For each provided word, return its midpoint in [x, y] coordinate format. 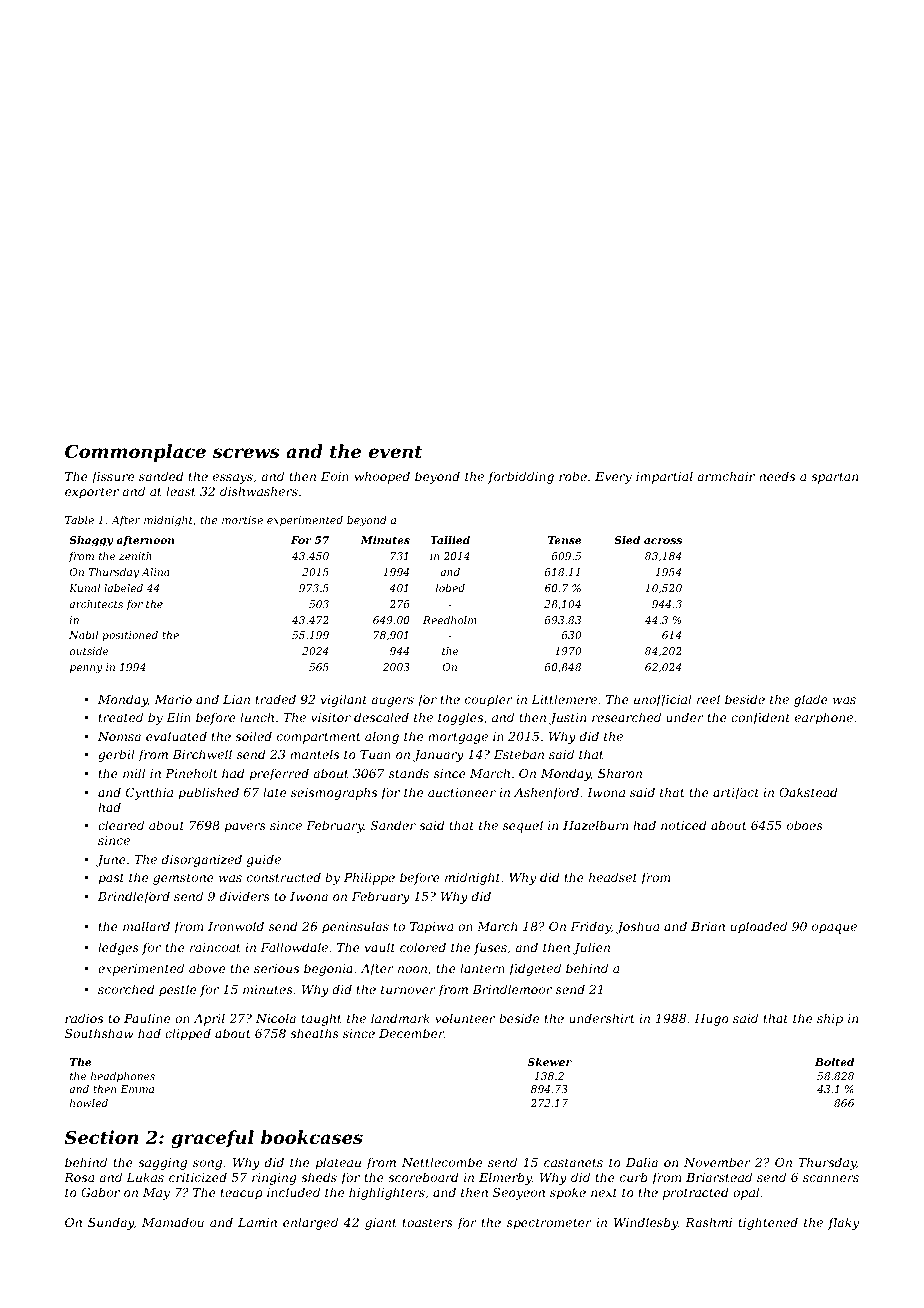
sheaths [314, 1033]
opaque [834, 929]
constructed [284, 877]
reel [708, 699]
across [663, 541]
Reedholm [450, 620]
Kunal [84, 588]
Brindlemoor [512, 989]
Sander [393, 825]
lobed [450, 588]
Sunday [111, 1223]
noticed [684, 825]
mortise [242, 520]
